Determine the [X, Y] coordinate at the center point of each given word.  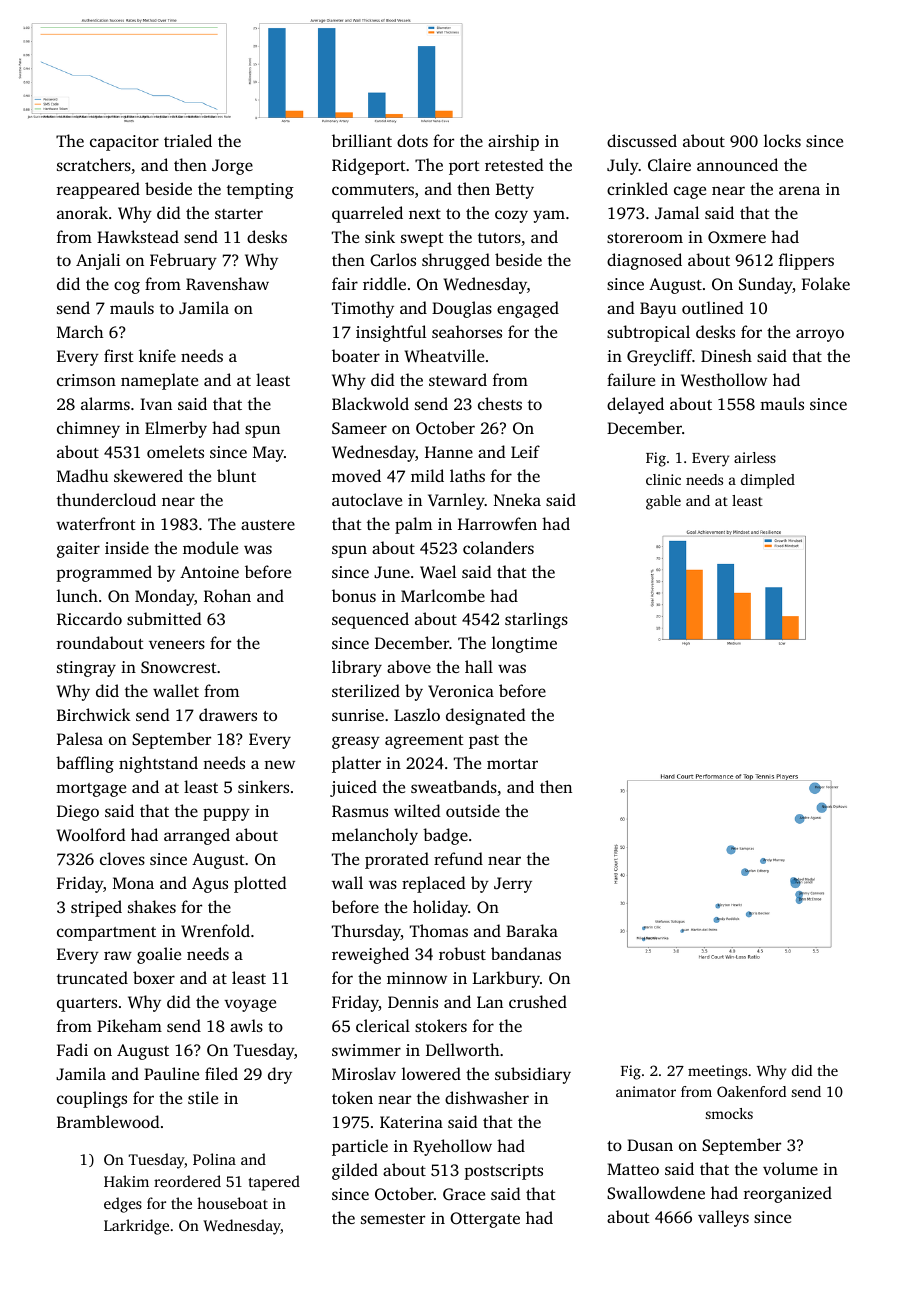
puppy [226, 814]
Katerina [411, 1122]
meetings [717, 1072]
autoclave [367, 499]
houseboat [232, 1203]
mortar [512, 764]
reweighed [370, 955]
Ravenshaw [227, 284]
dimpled [768, 481]
